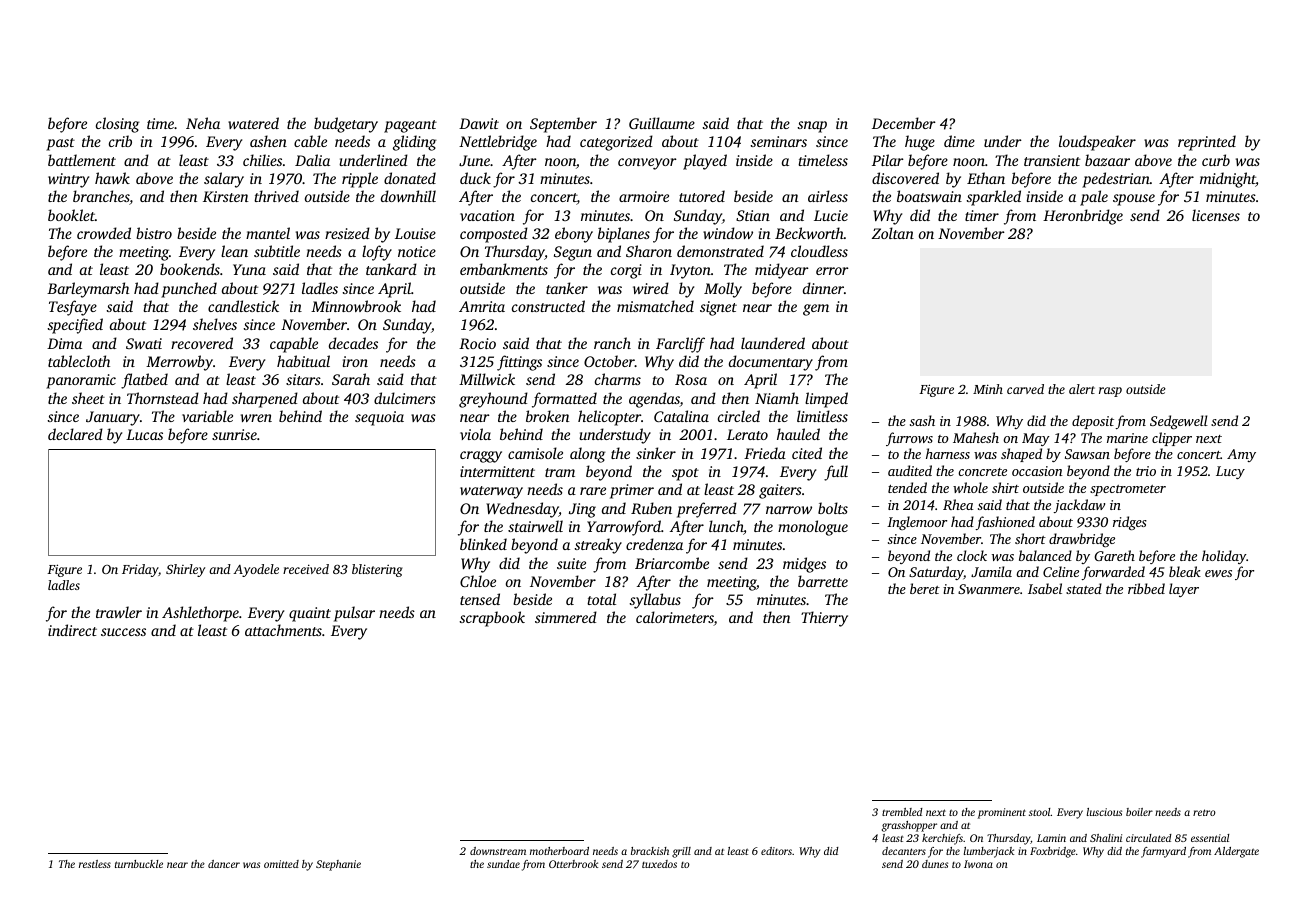  Describe the element at coordinates (356, 306) in the page. I see `Minnowbrook` at that location.
